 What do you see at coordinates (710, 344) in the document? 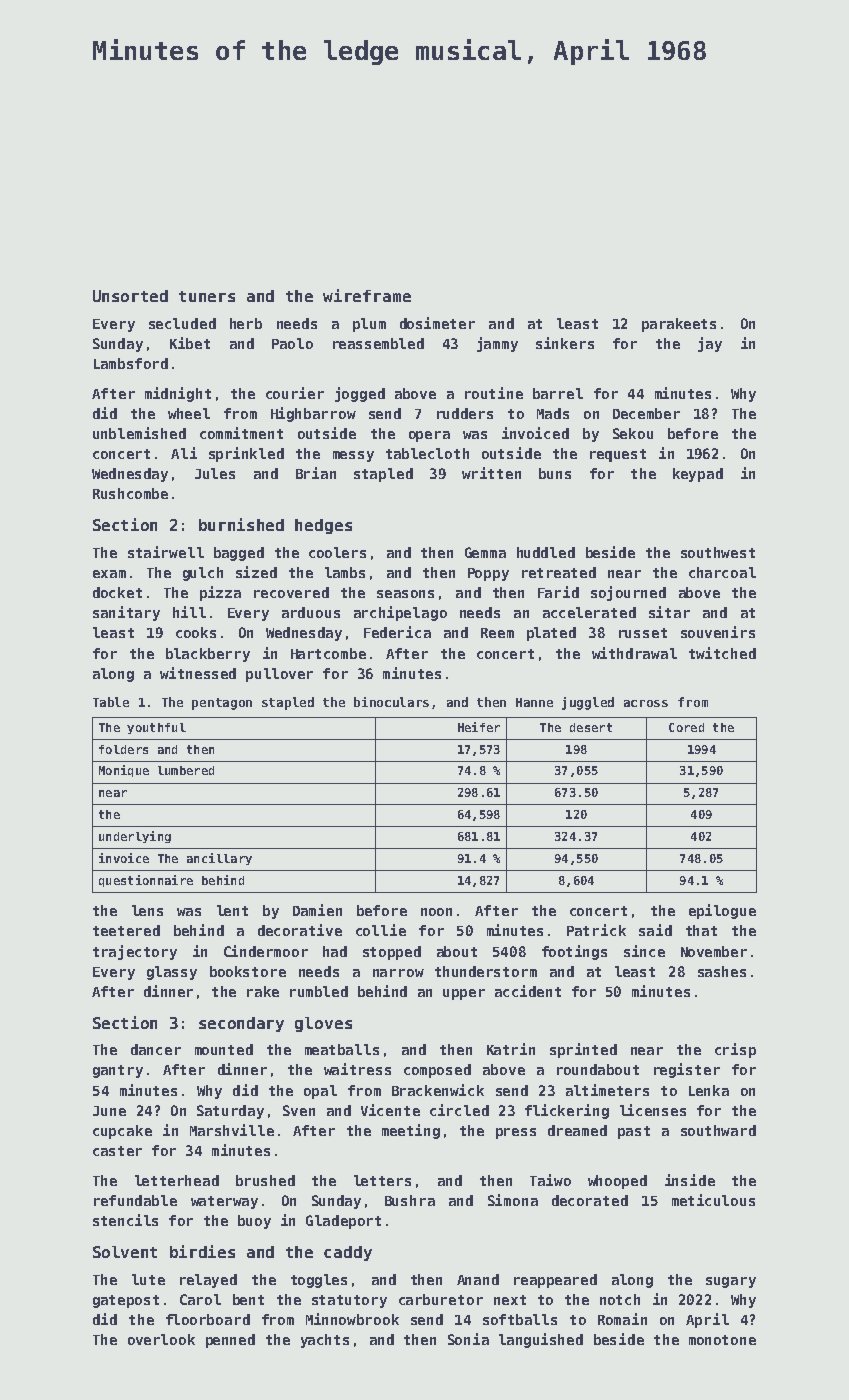
I see `jay` at bounding box center [710, 344].
